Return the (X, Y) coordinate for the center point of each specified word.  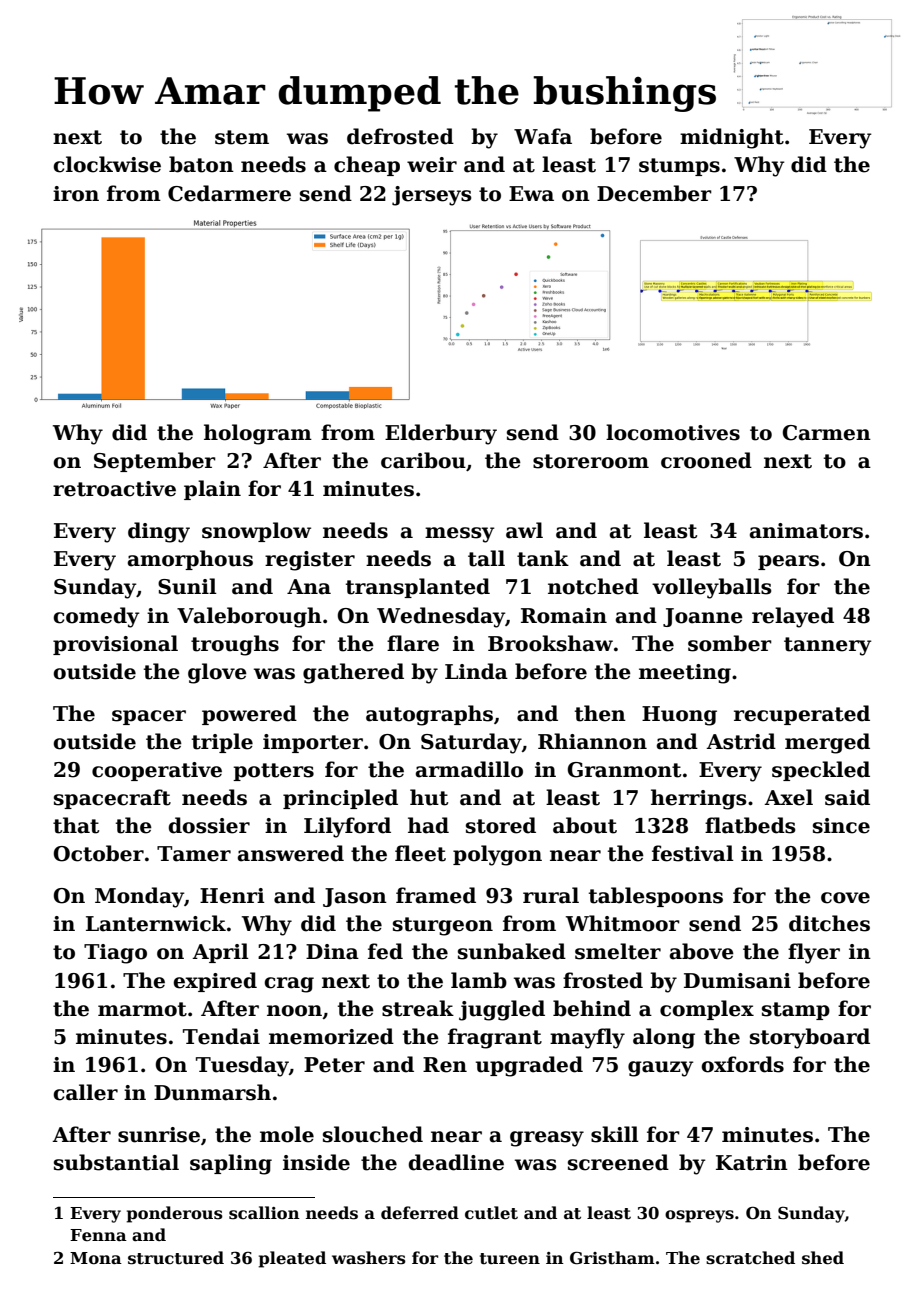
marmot (142, 1009)
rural (551, 895)
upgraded (529, 1066)
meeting (685, 674)
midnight (732, 138)
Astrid (741, 741)
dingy (159, 532)
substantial (116, 1162)
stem (242, 137)
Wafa (543, 136)
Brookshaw (550, 643)
